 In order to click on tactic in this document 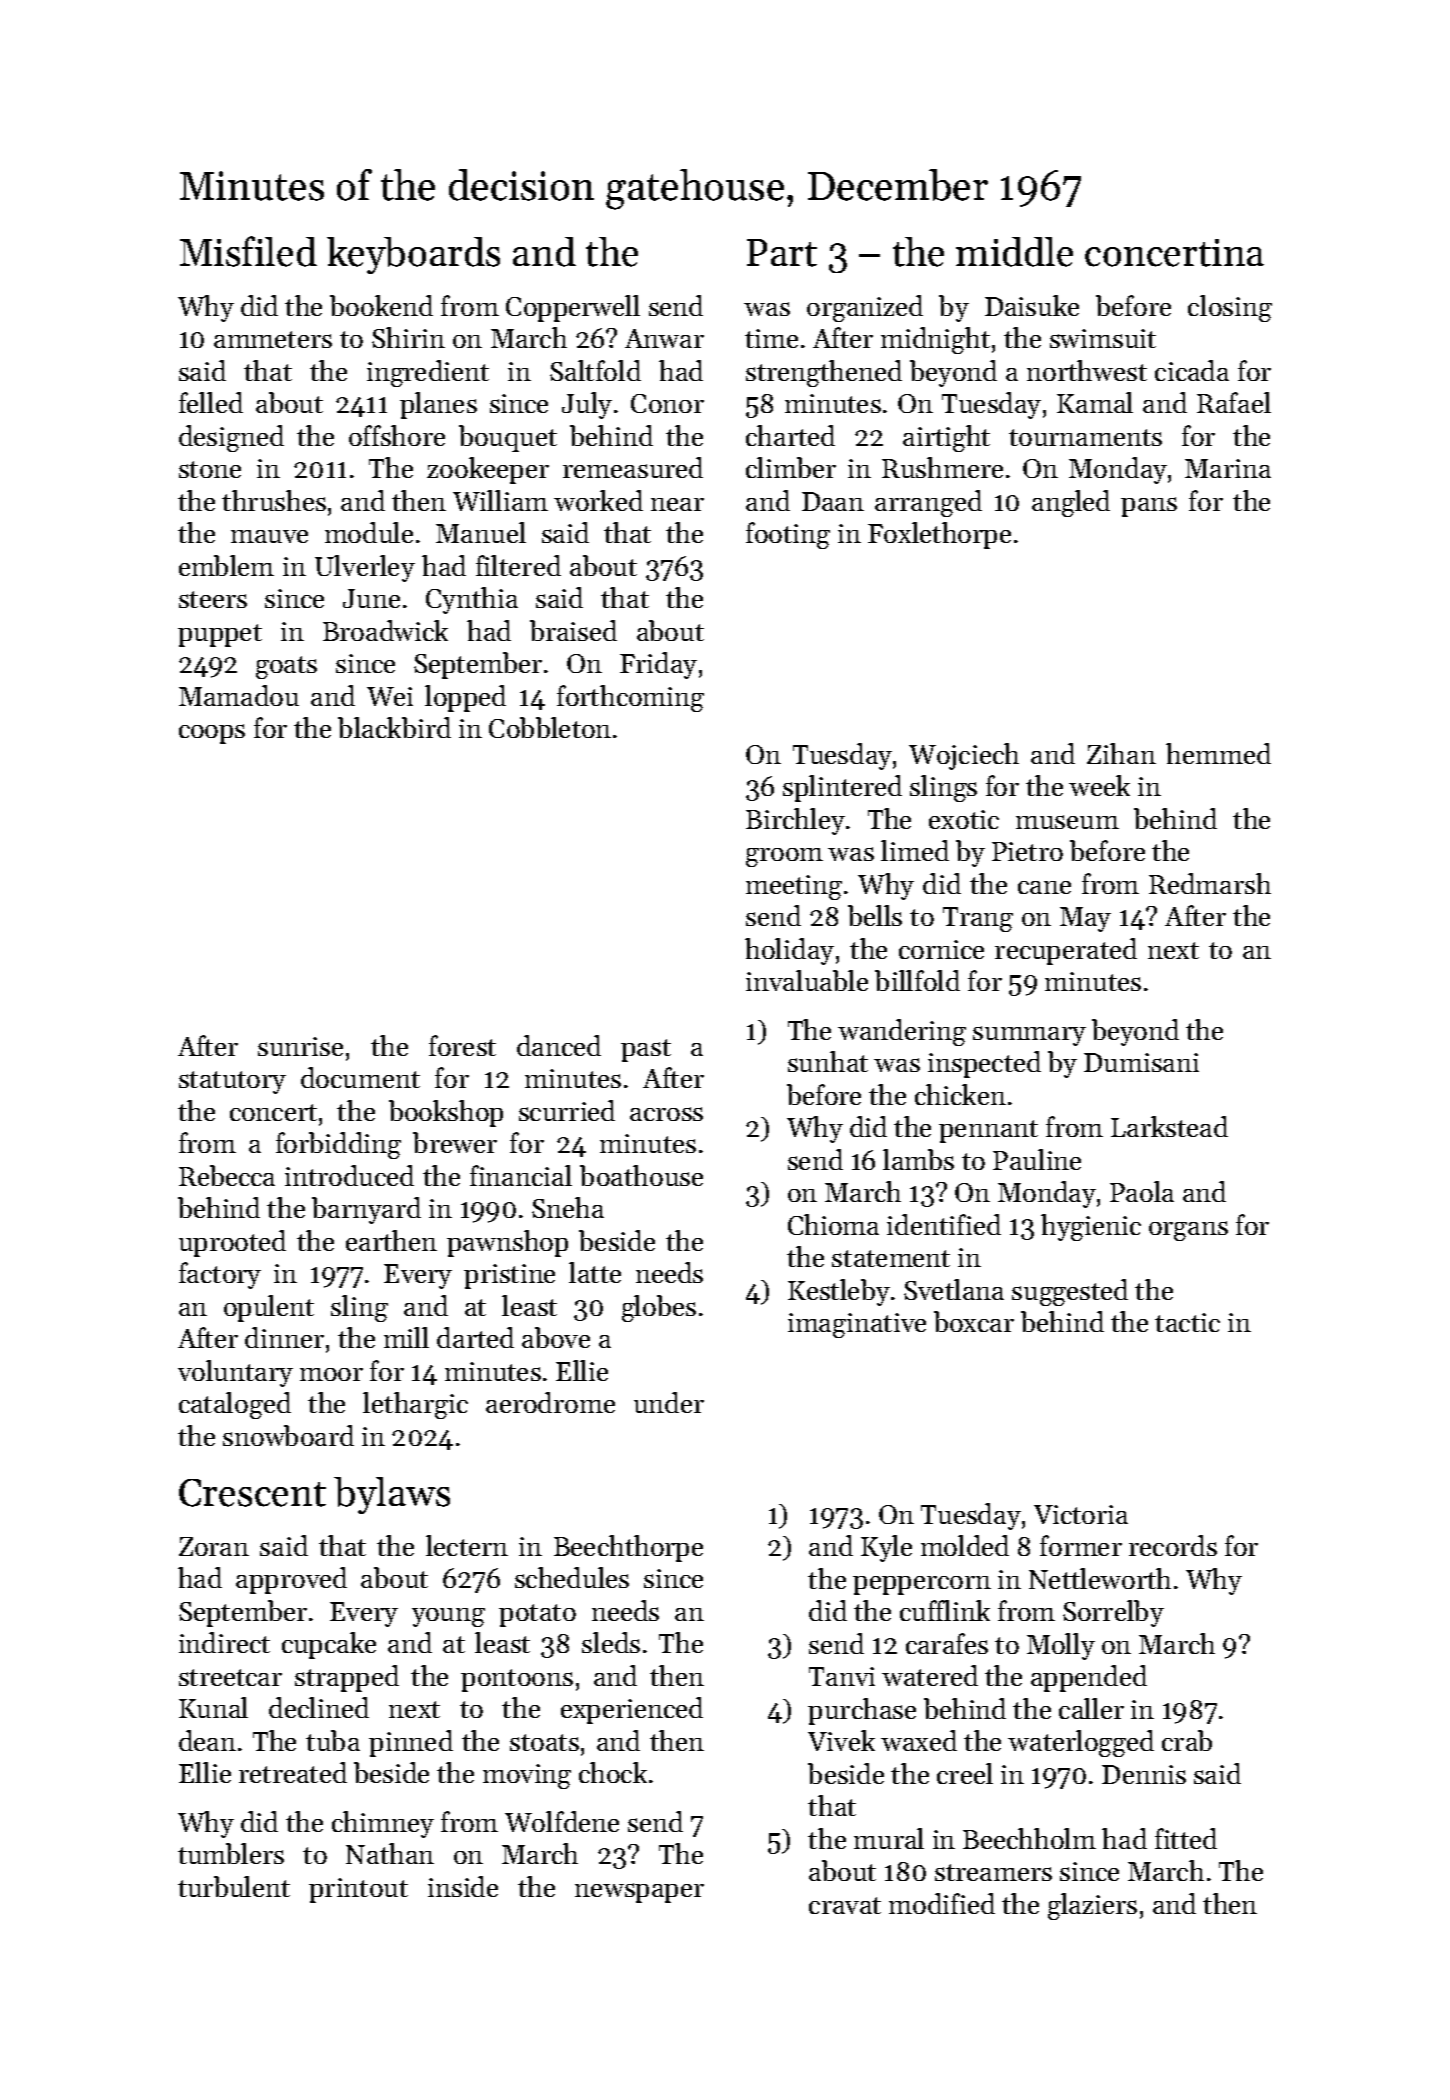, I will do `click(1187, 1322)`.
